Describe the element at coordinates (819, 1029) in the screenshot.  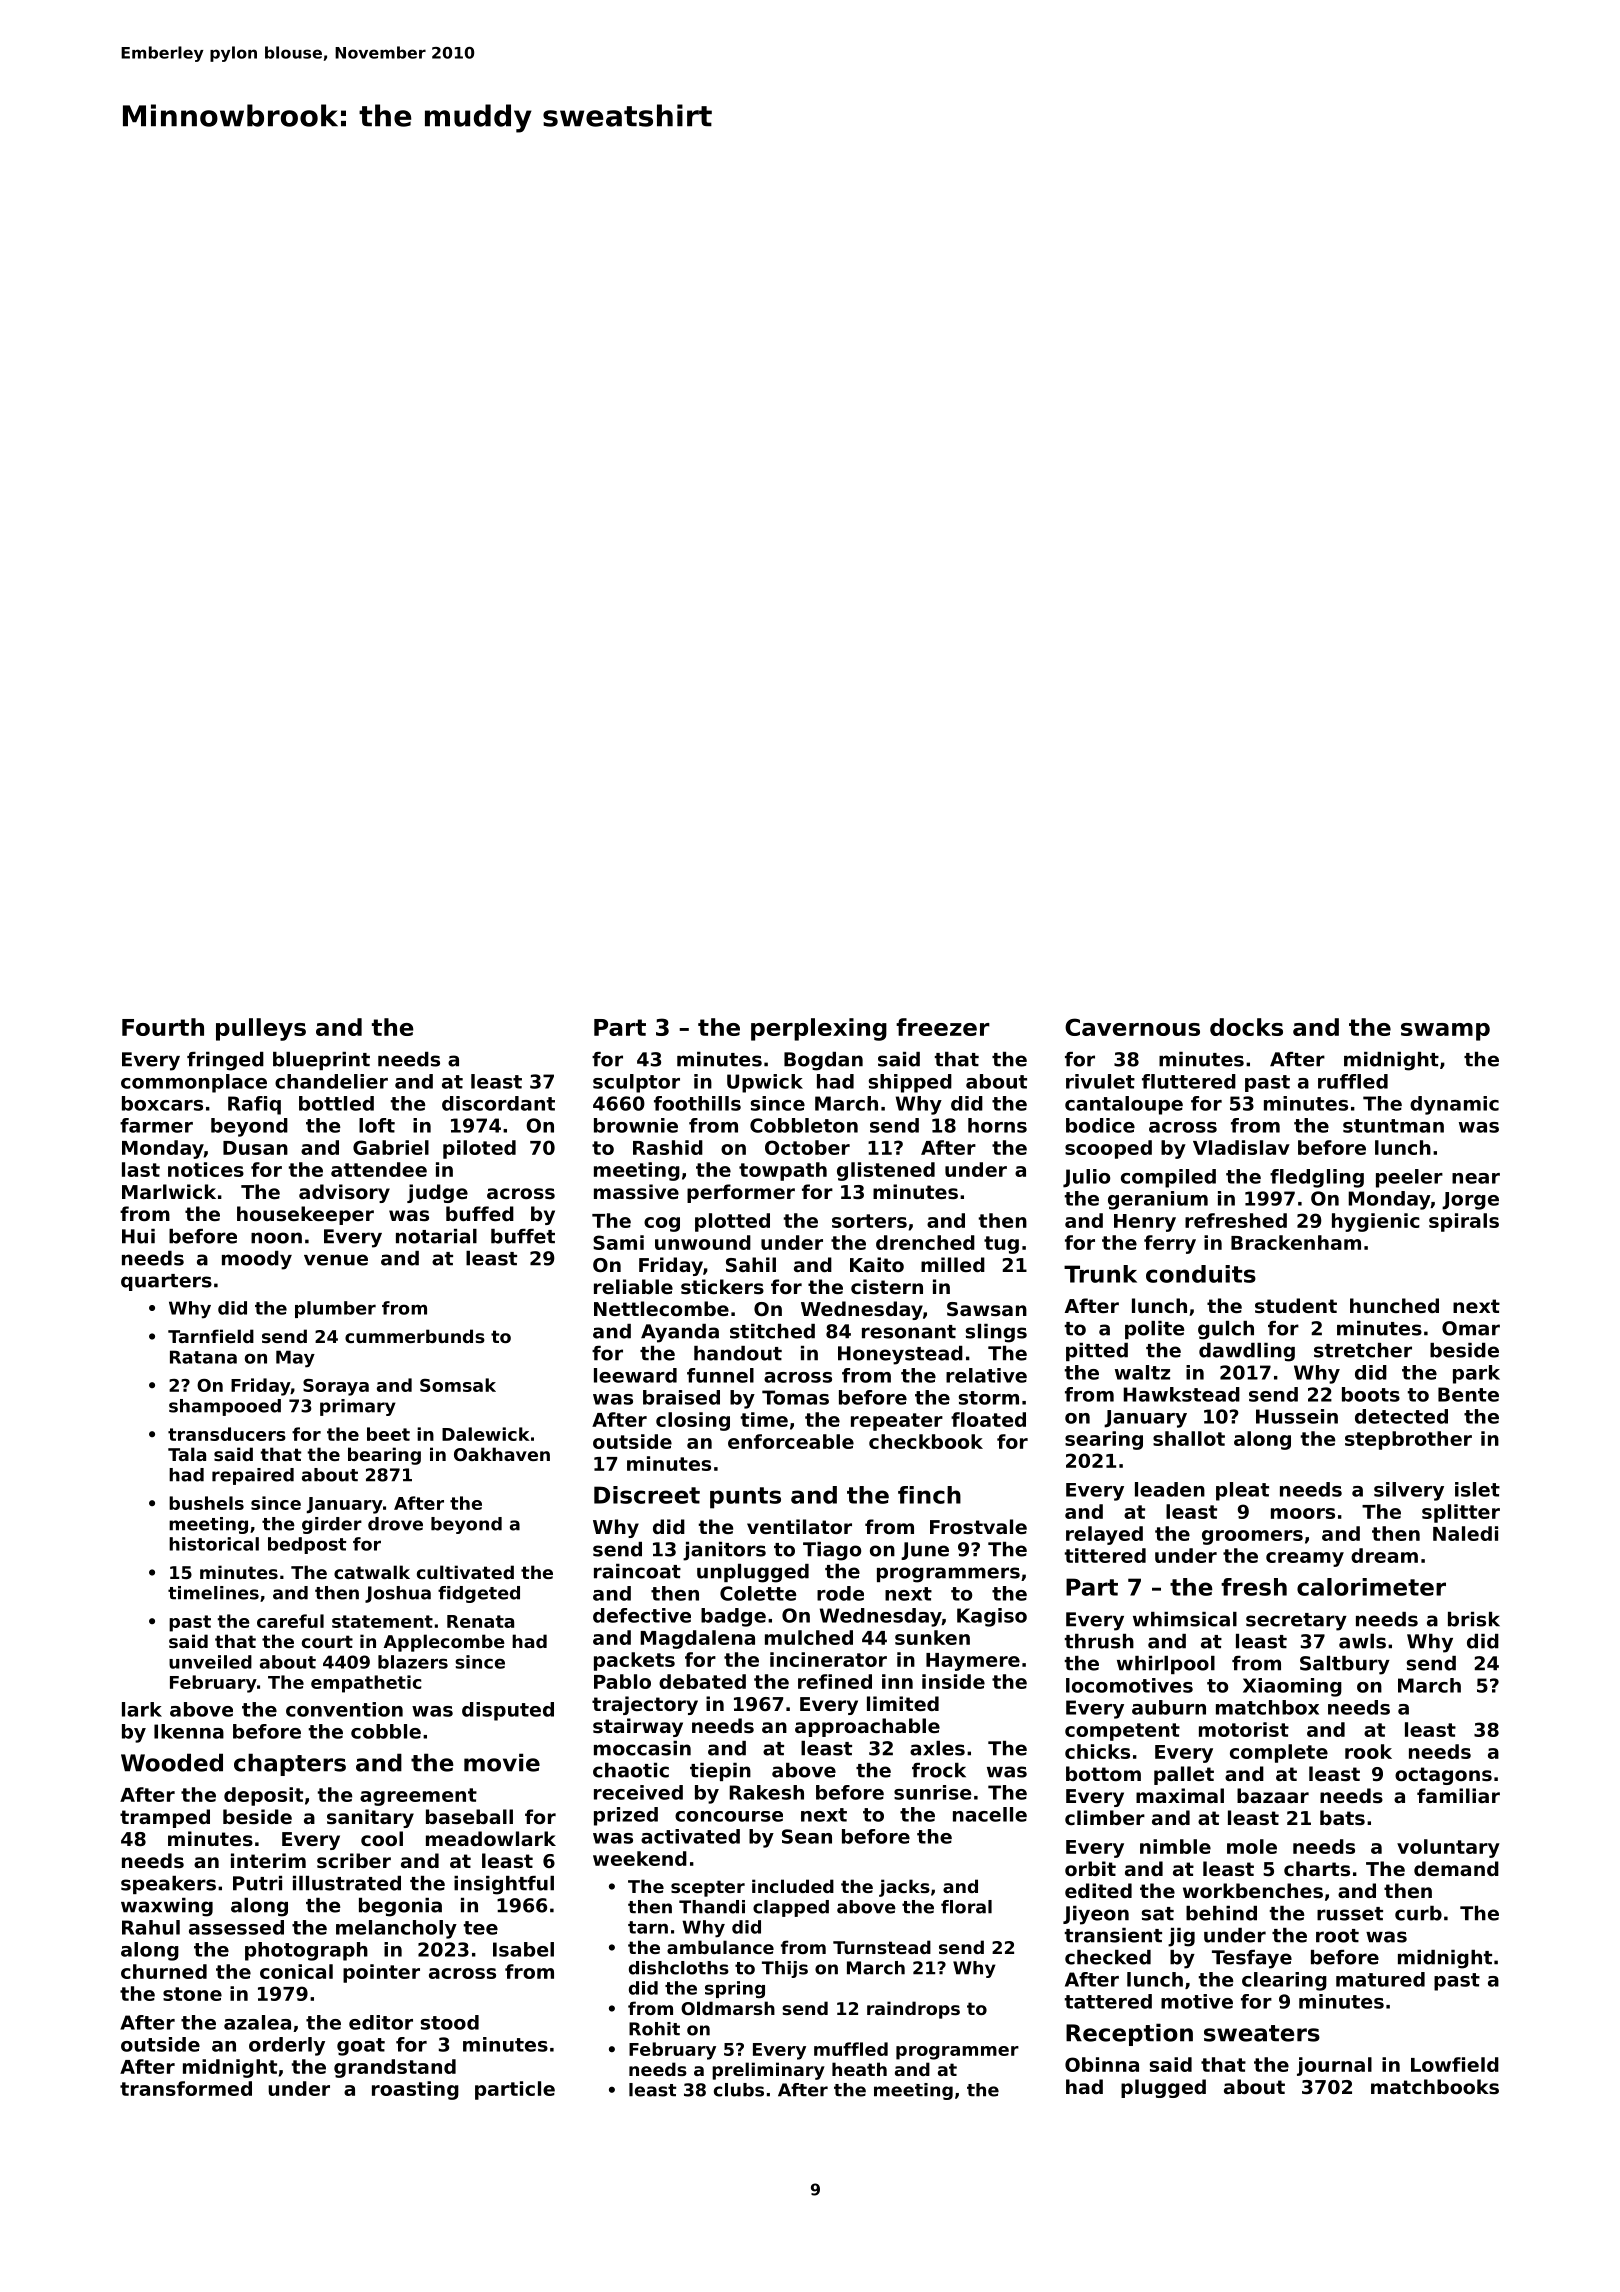
I see `perplexing` at that location.
